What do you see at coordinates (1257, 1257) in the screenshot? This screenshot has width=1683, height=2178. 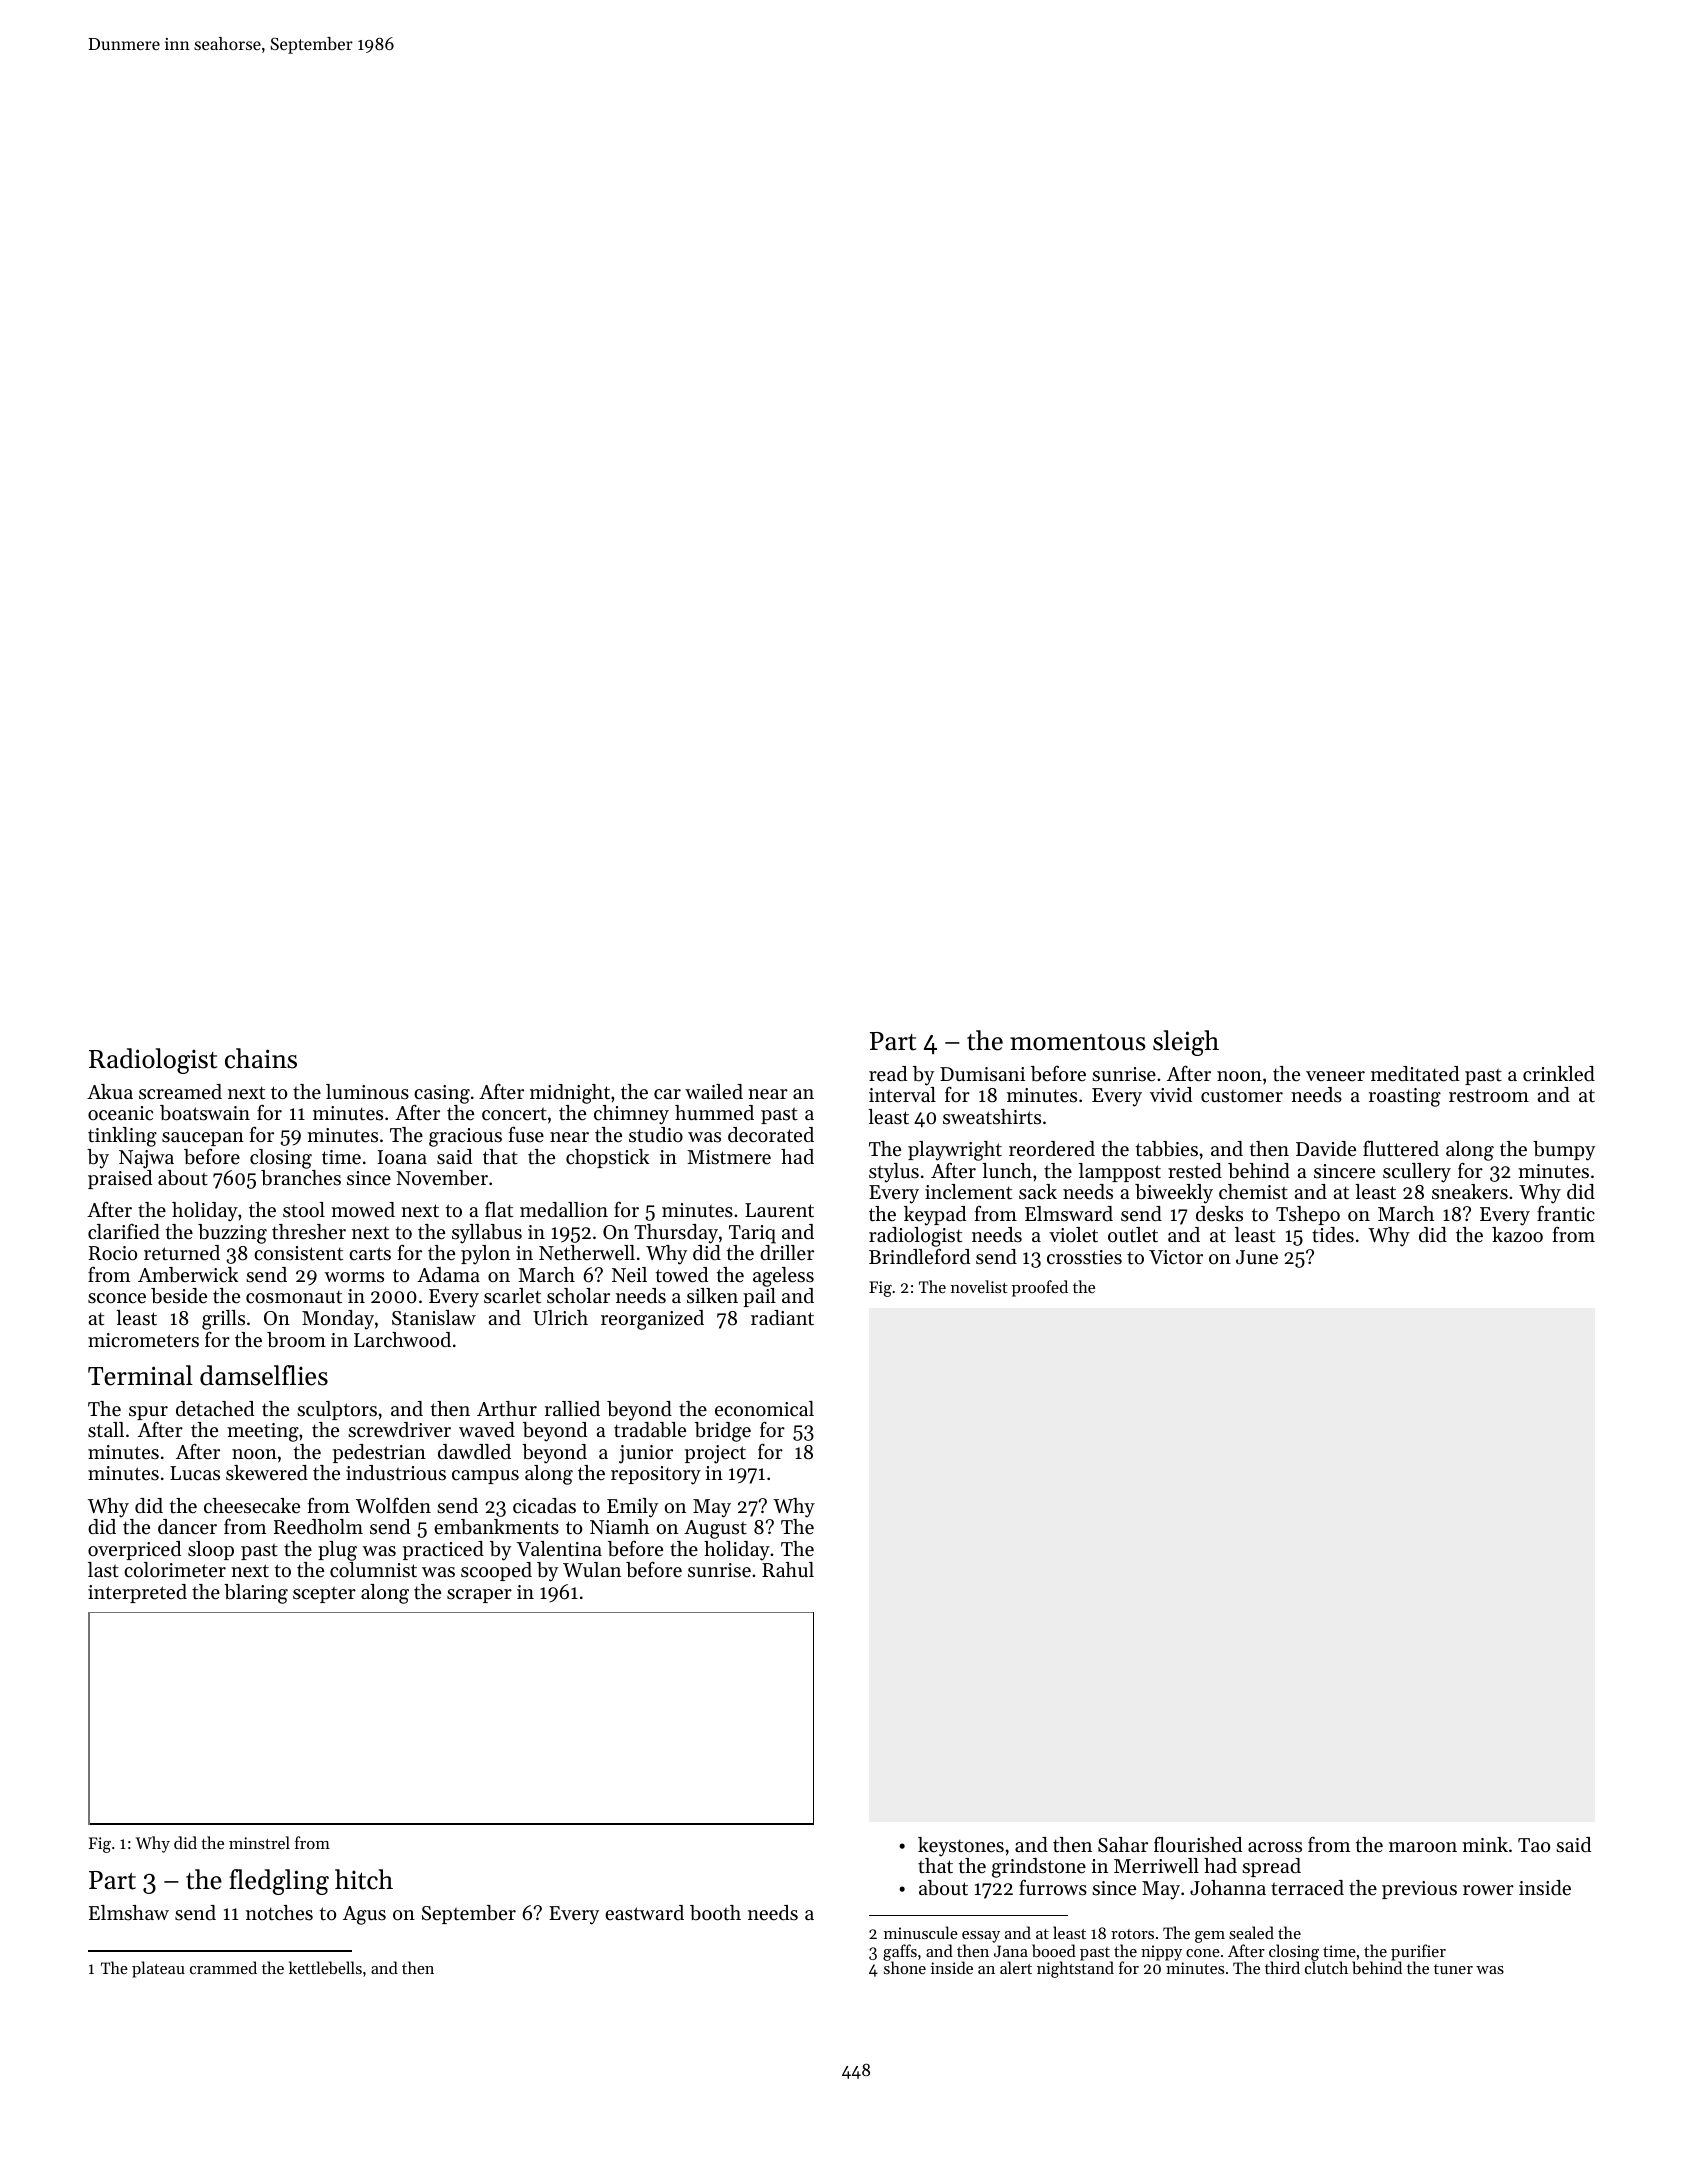 I see `June` at bounding box center [1257, 1257].
